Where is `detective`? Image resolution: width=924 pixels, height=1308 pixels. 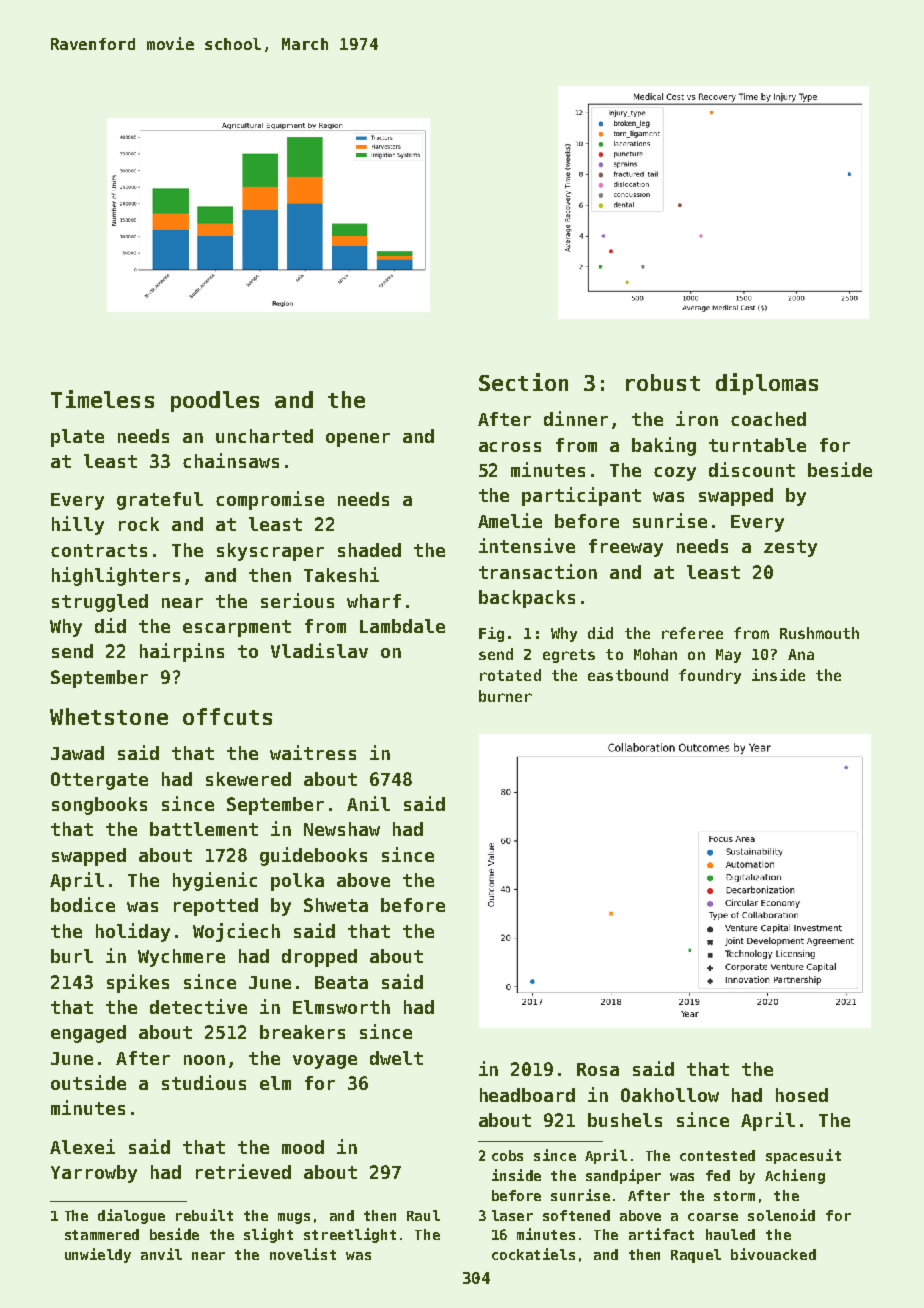
detective is located at coordinates (198, 1006).
